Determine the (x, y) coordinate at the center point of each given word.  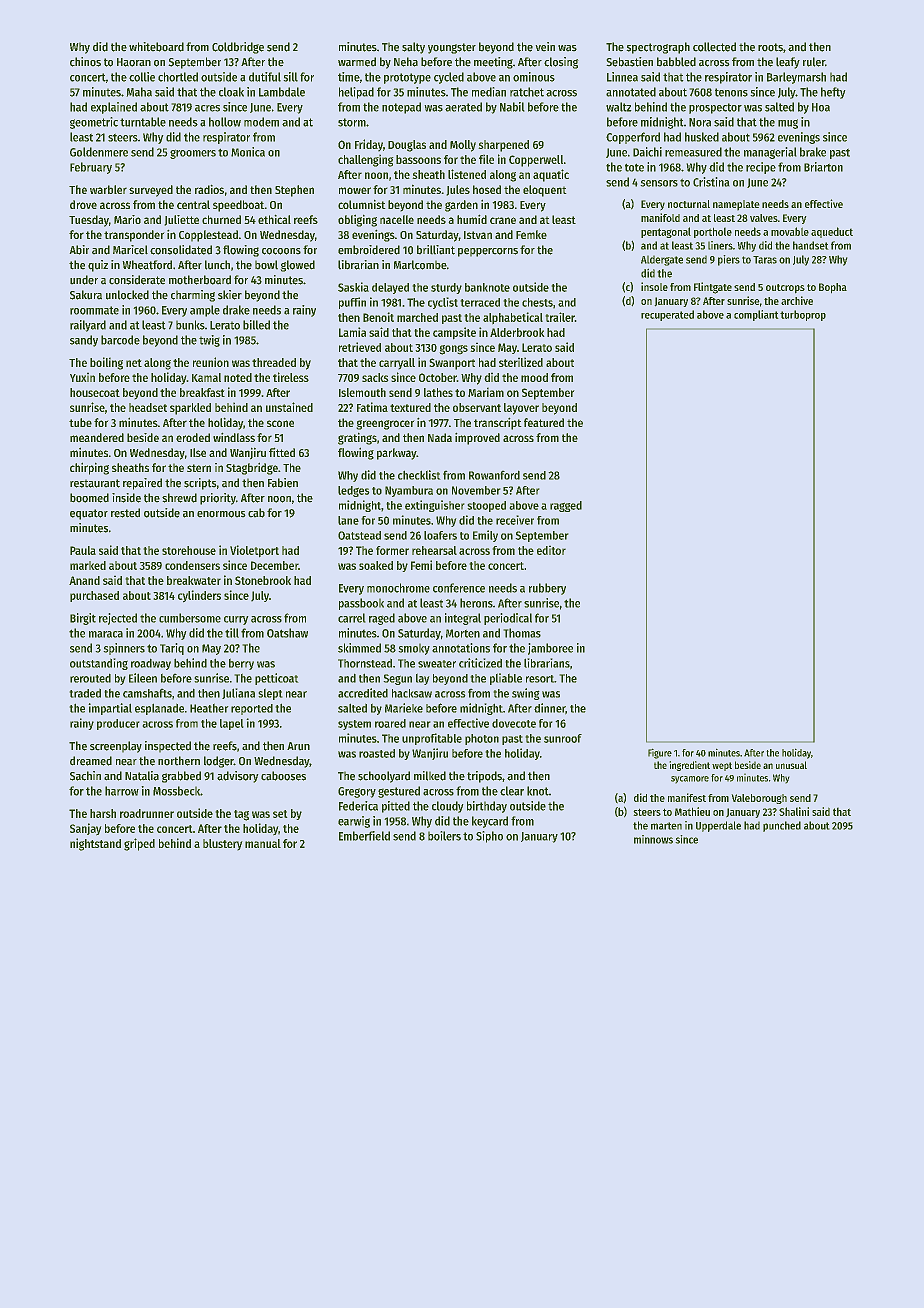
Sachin (85, 776)
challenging (366, 160)
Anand (84, 580)
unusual (791, 765)
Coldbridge (238, 48)
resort (540, 679)
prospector (715, 108)
